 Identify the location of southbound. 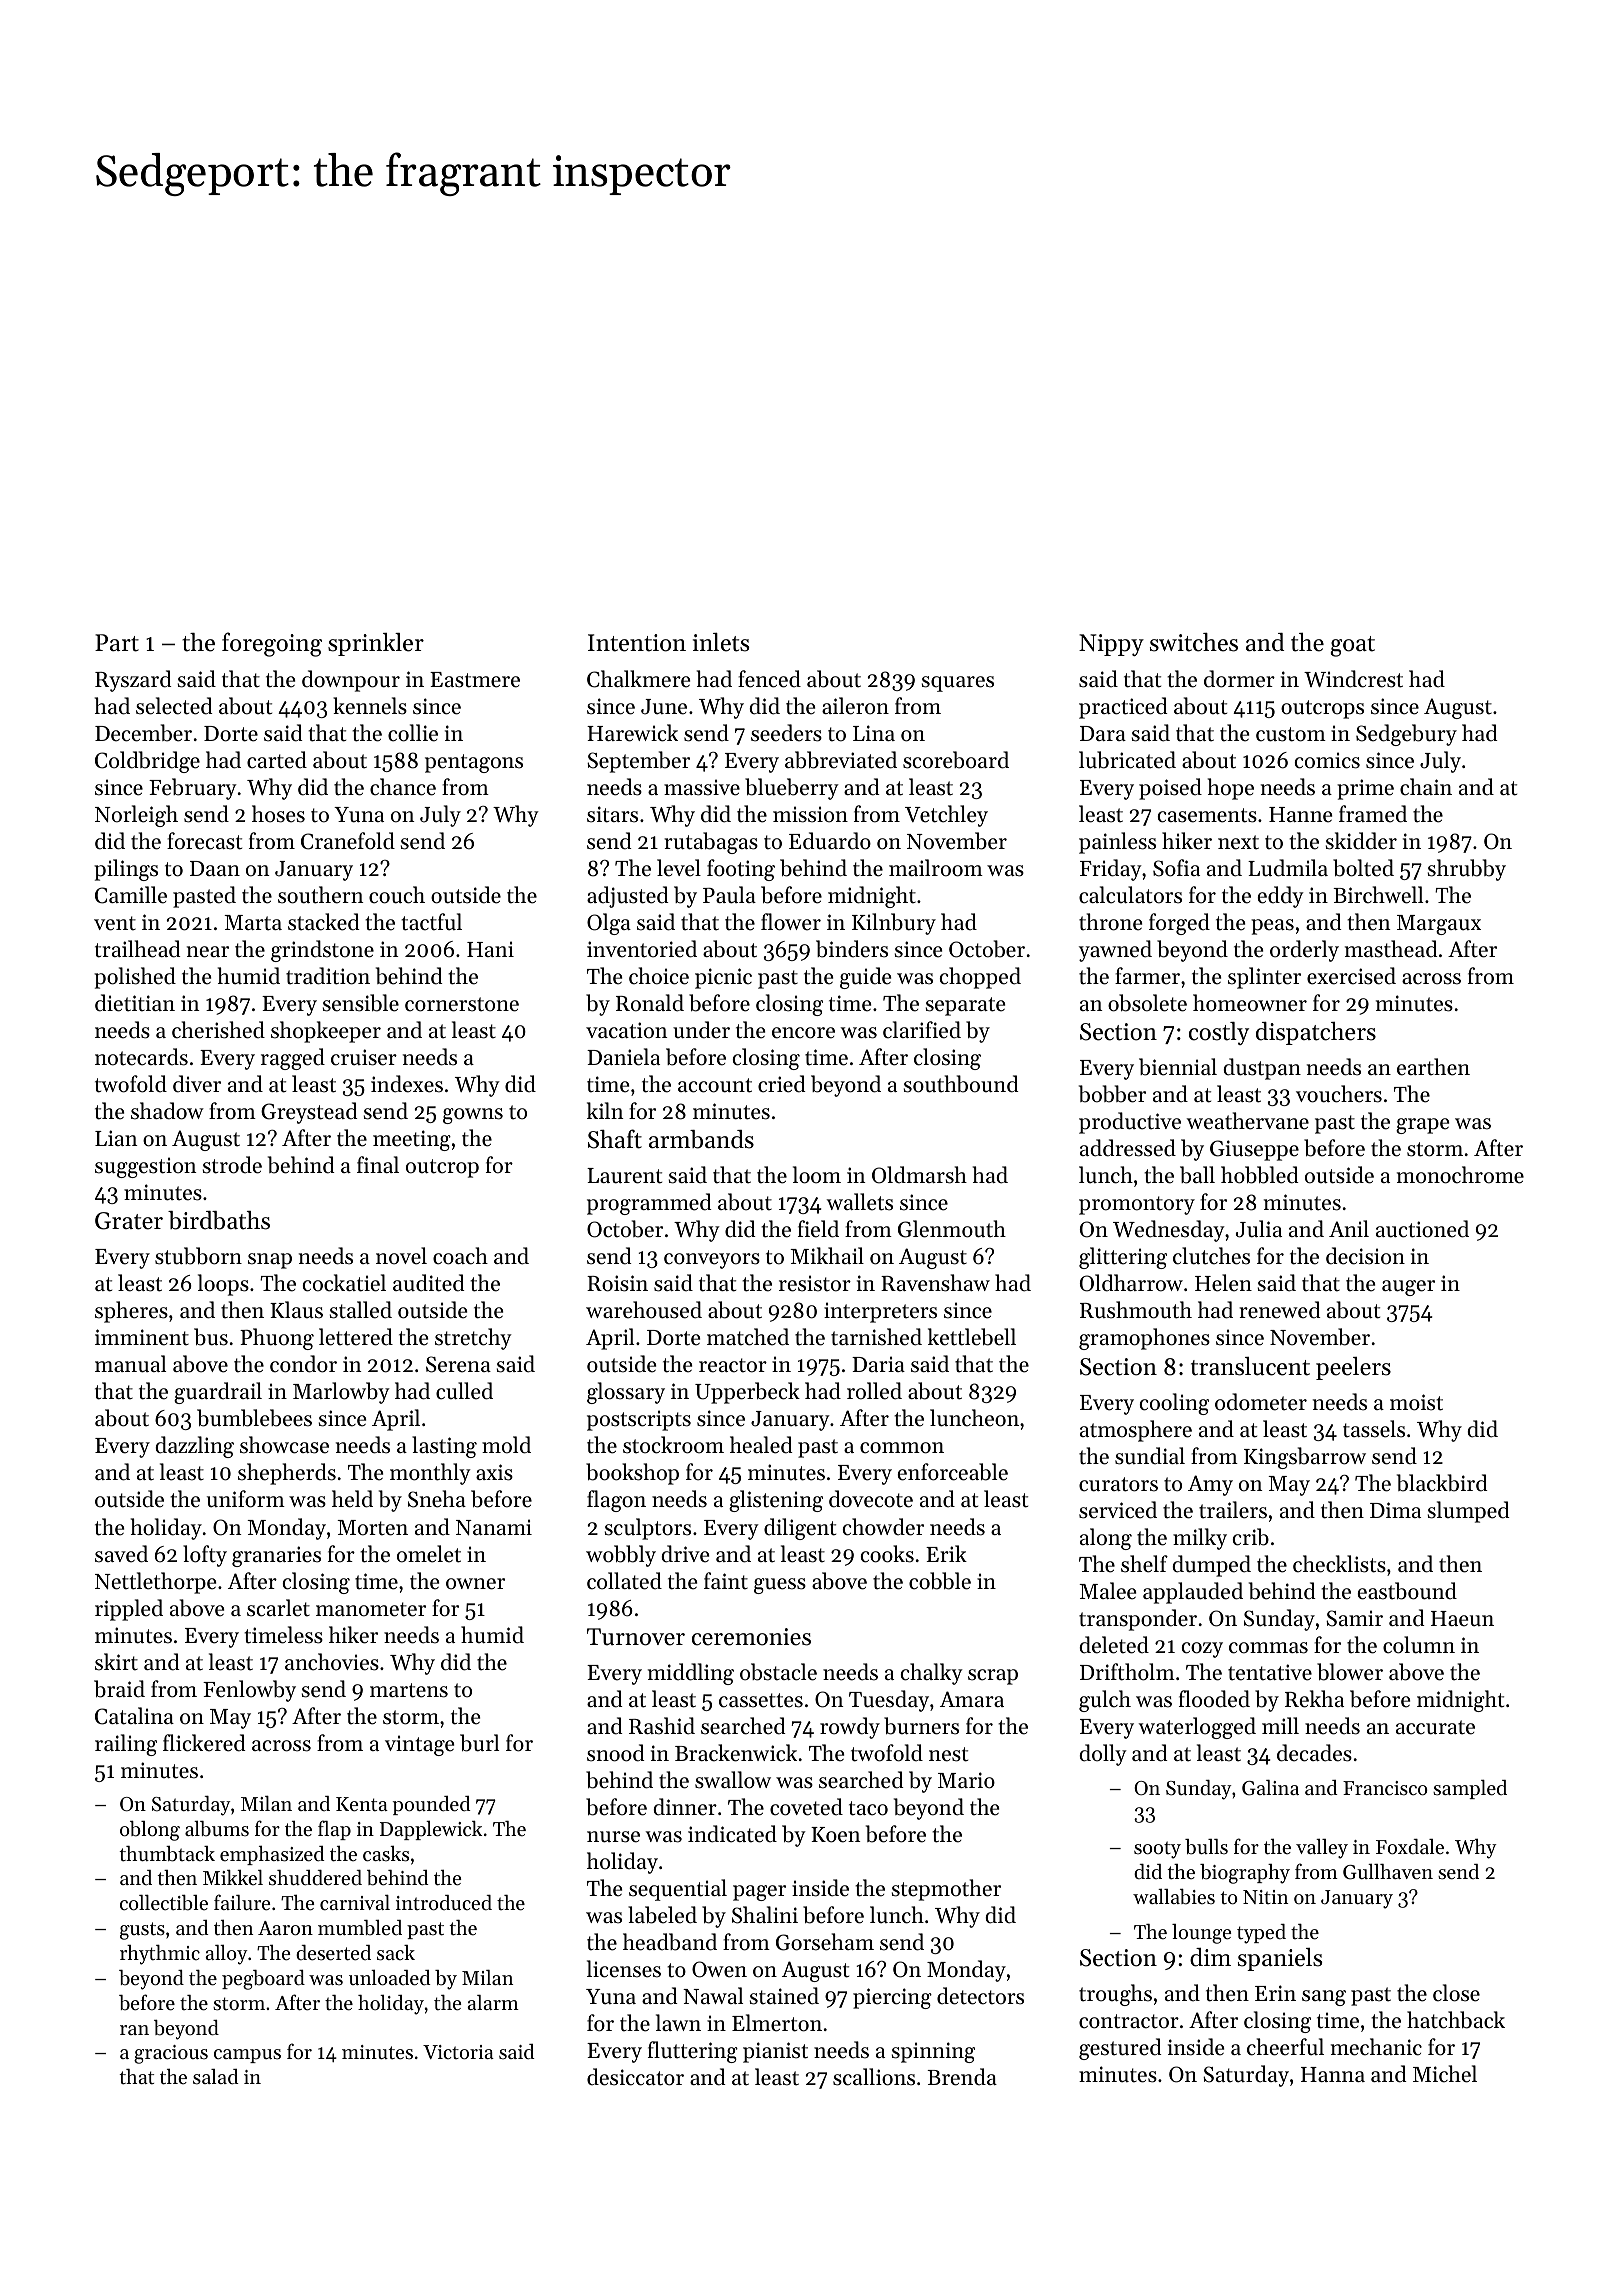
(961, 1084).
